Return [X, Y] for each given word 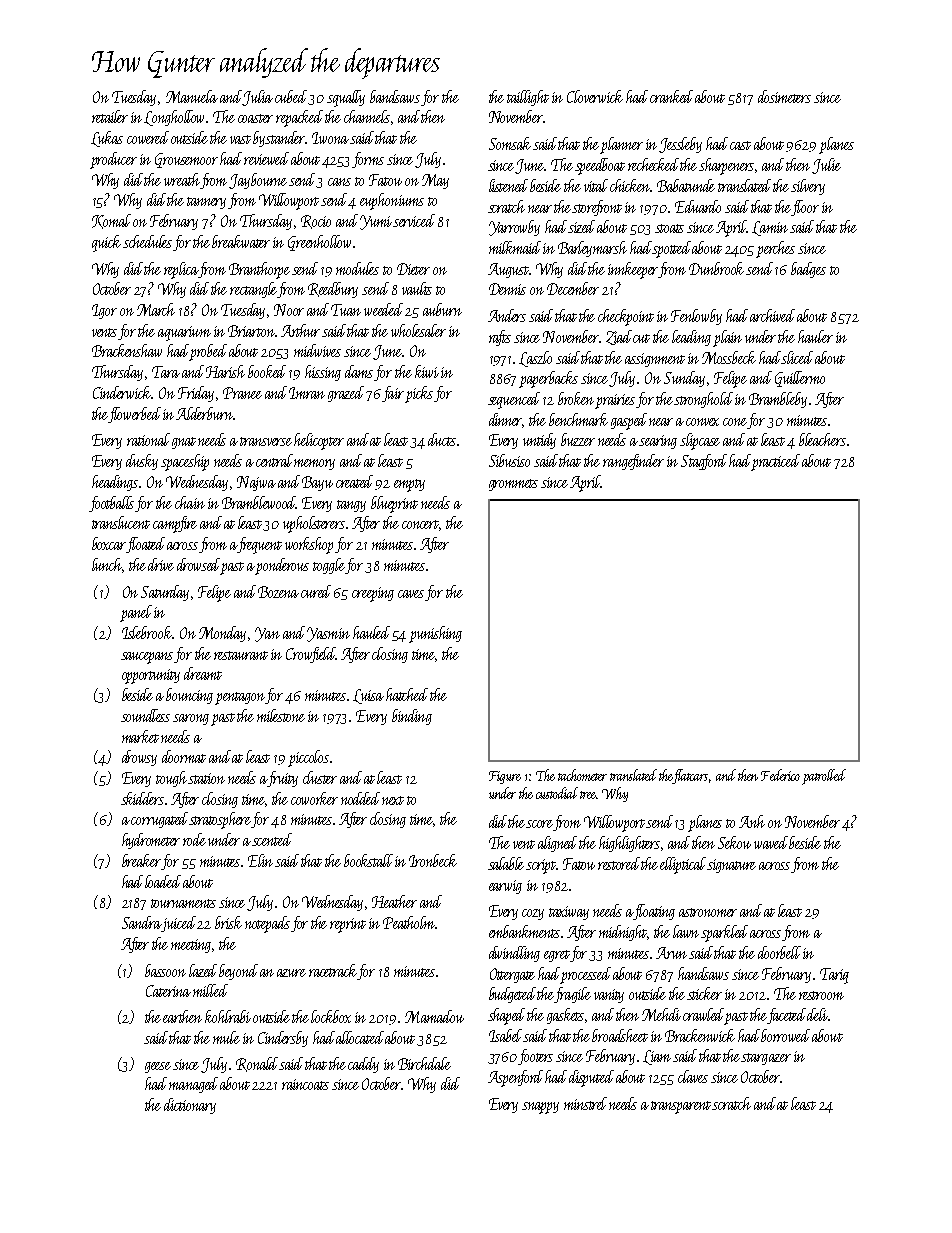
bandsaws [395, 96]
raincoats [305, 1084]
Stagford [704, 462]
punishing [435, 634]
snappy [540, 1108]
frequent [260, 545]
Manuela [192, 96]
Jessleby [680, 145]
